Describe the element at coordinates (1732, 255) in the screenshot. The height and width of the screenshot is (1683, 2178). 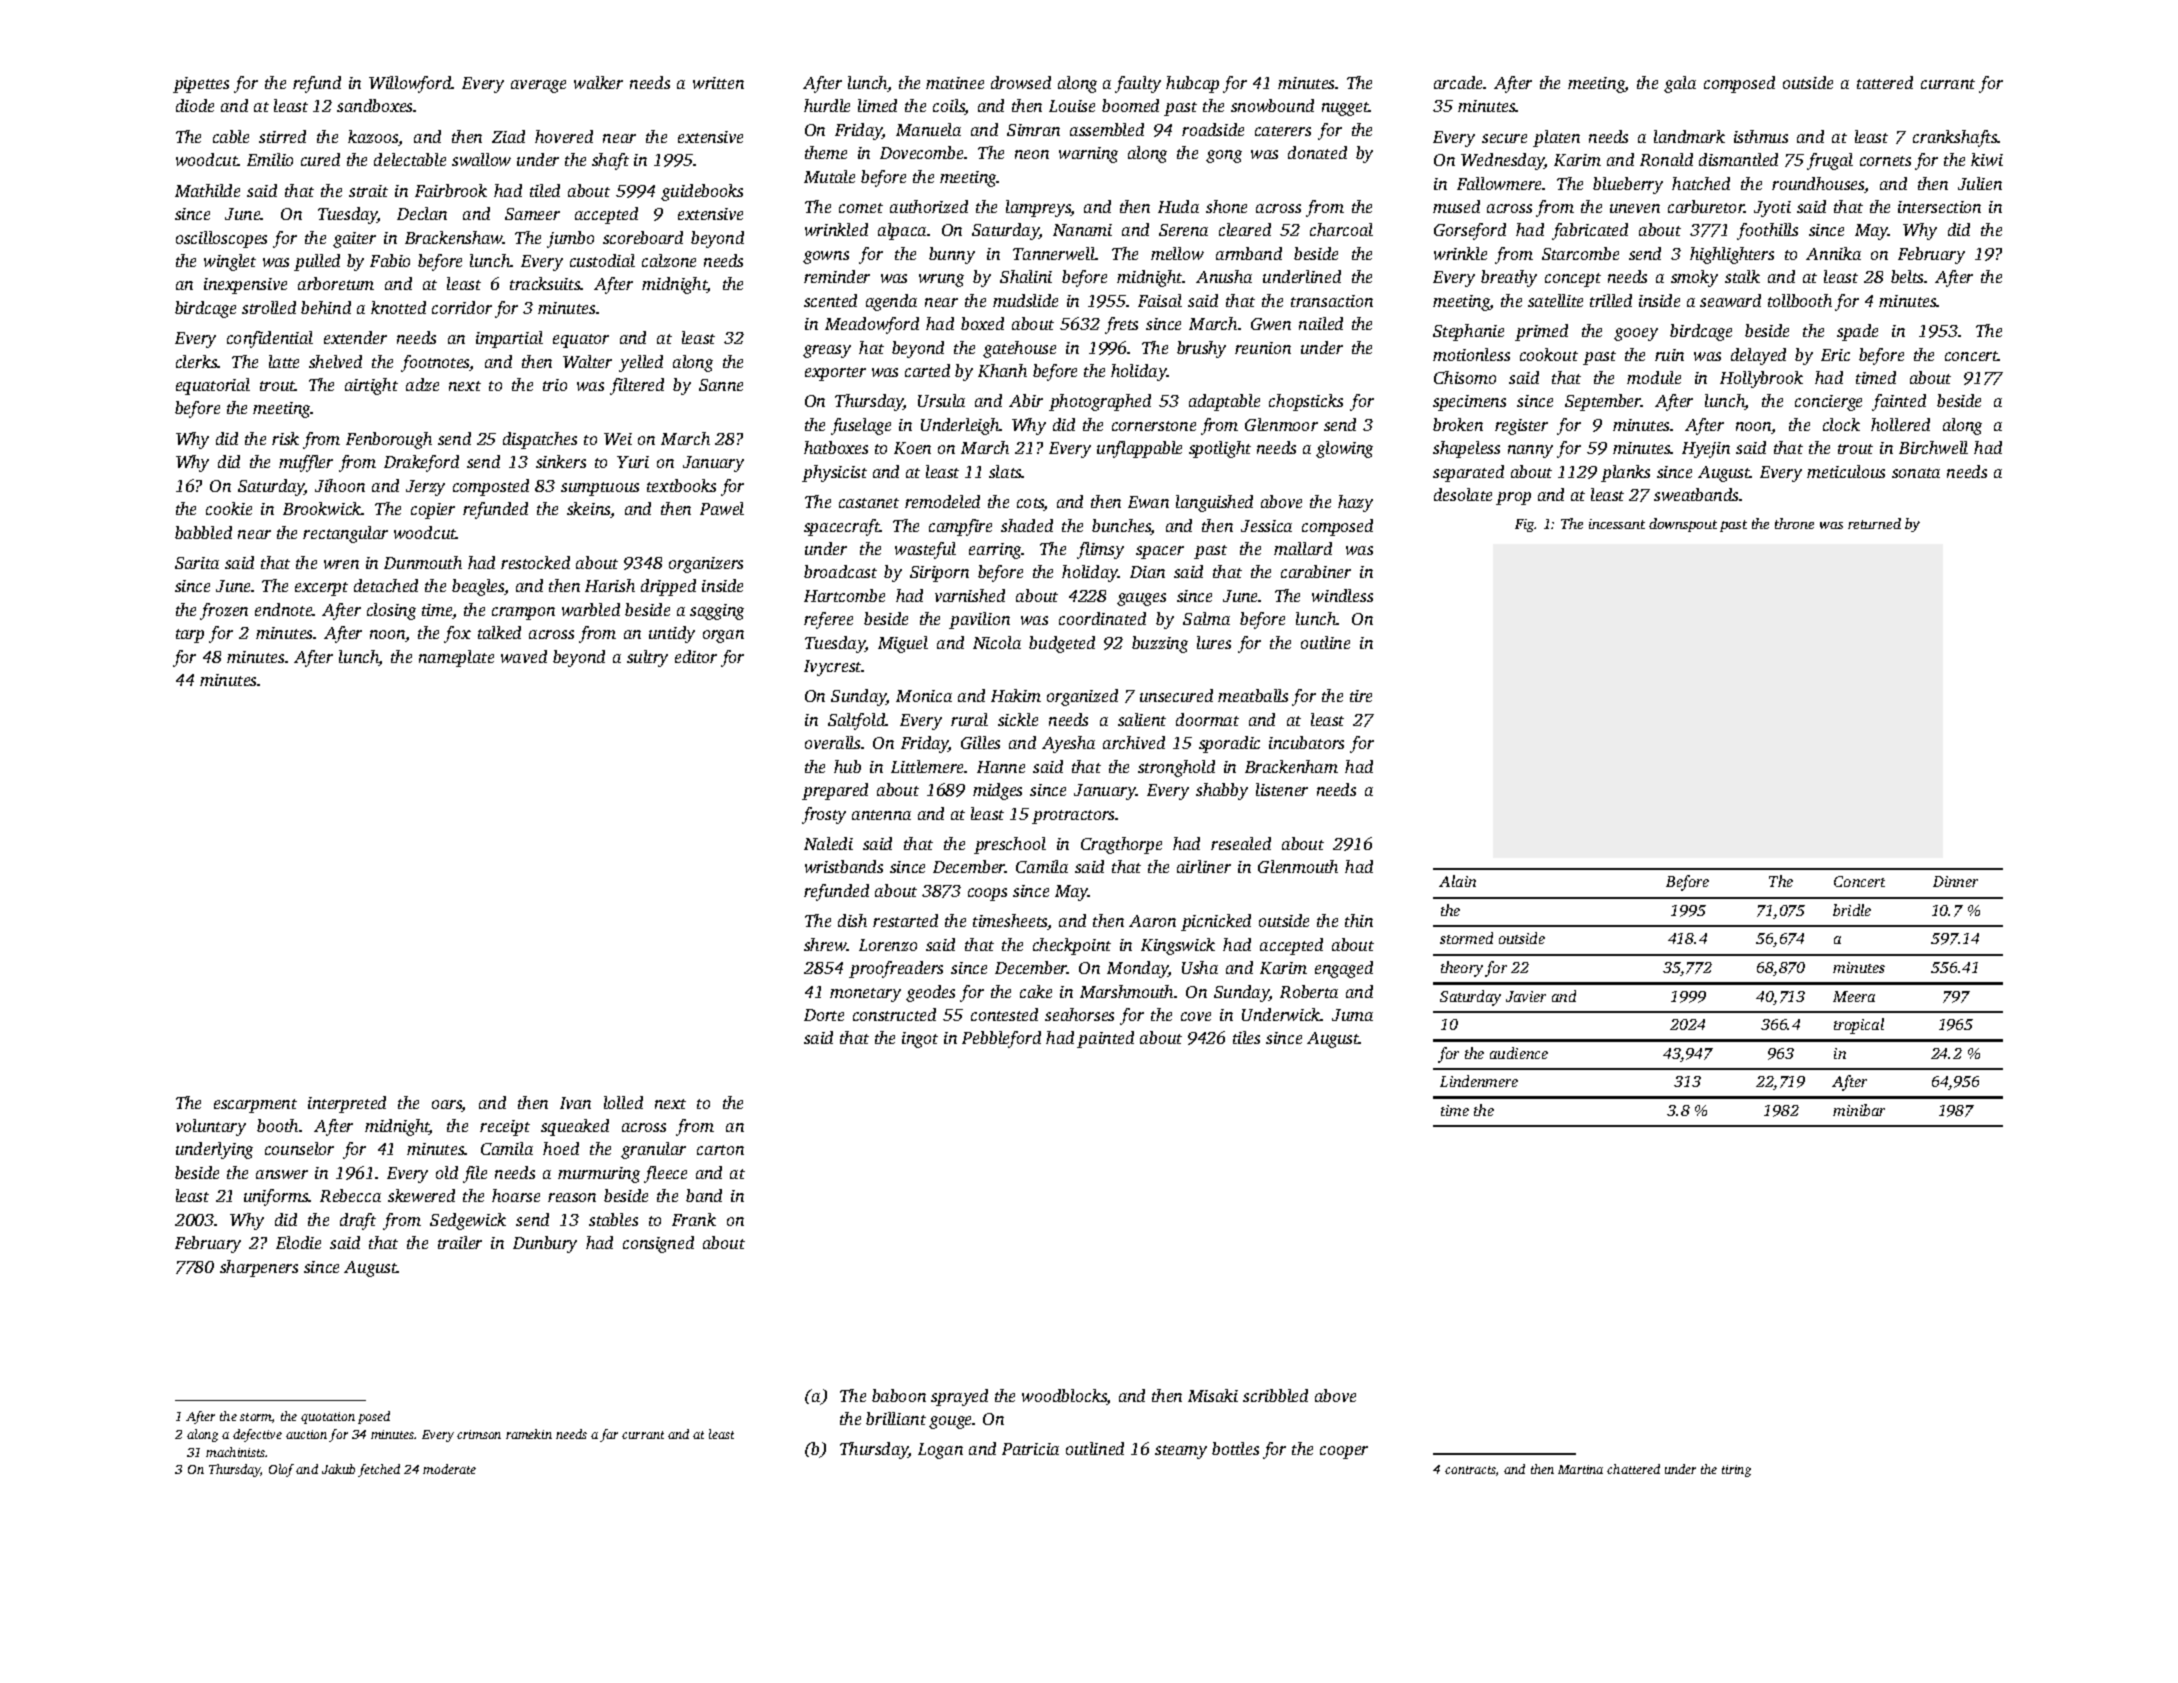
I see `highlighters` at that location.
